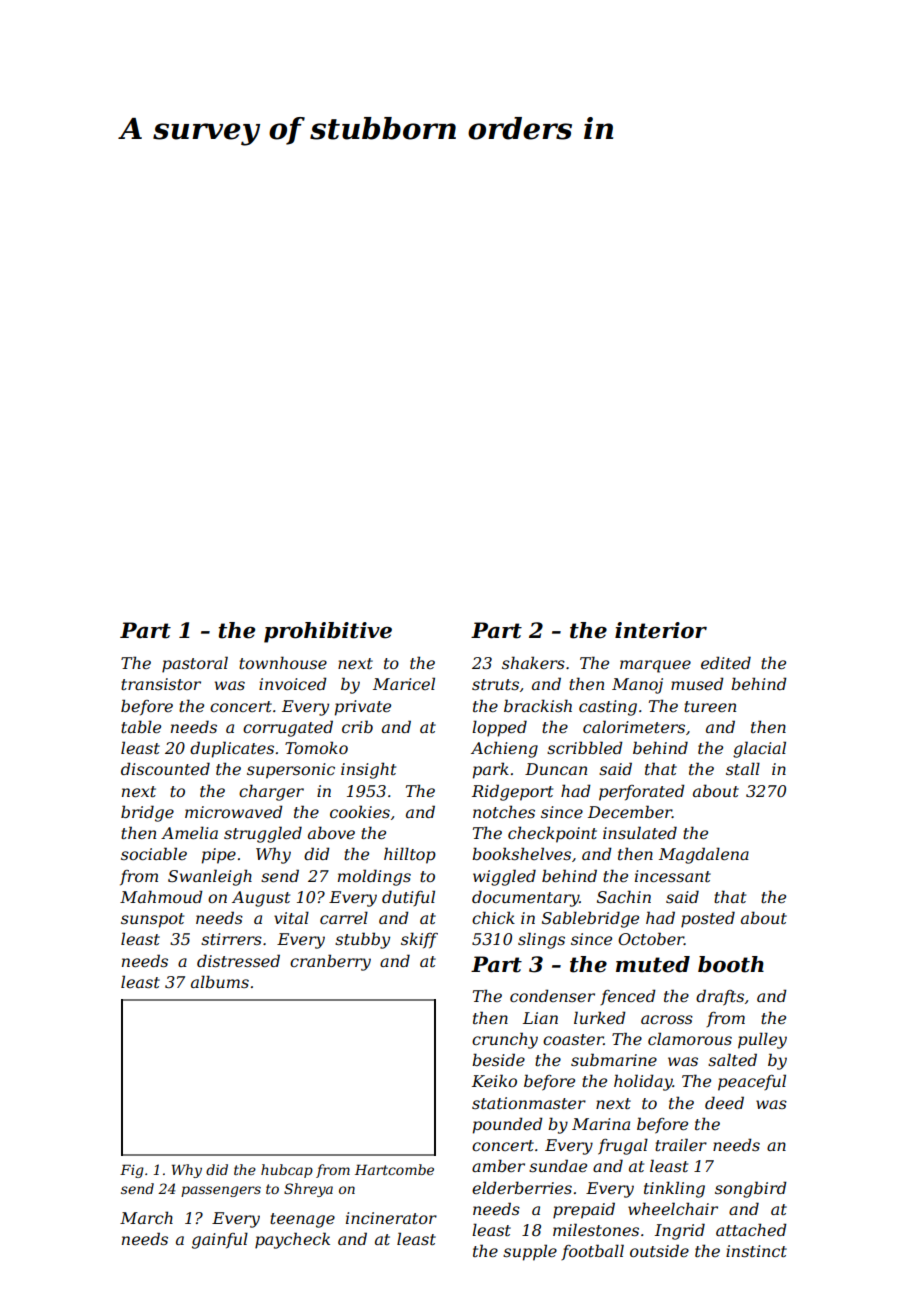 The image size is (908, 1316). What do you see at coordinates (220, 981) in the screenshot?
I see `albums` at bounding box center [220, 981].
